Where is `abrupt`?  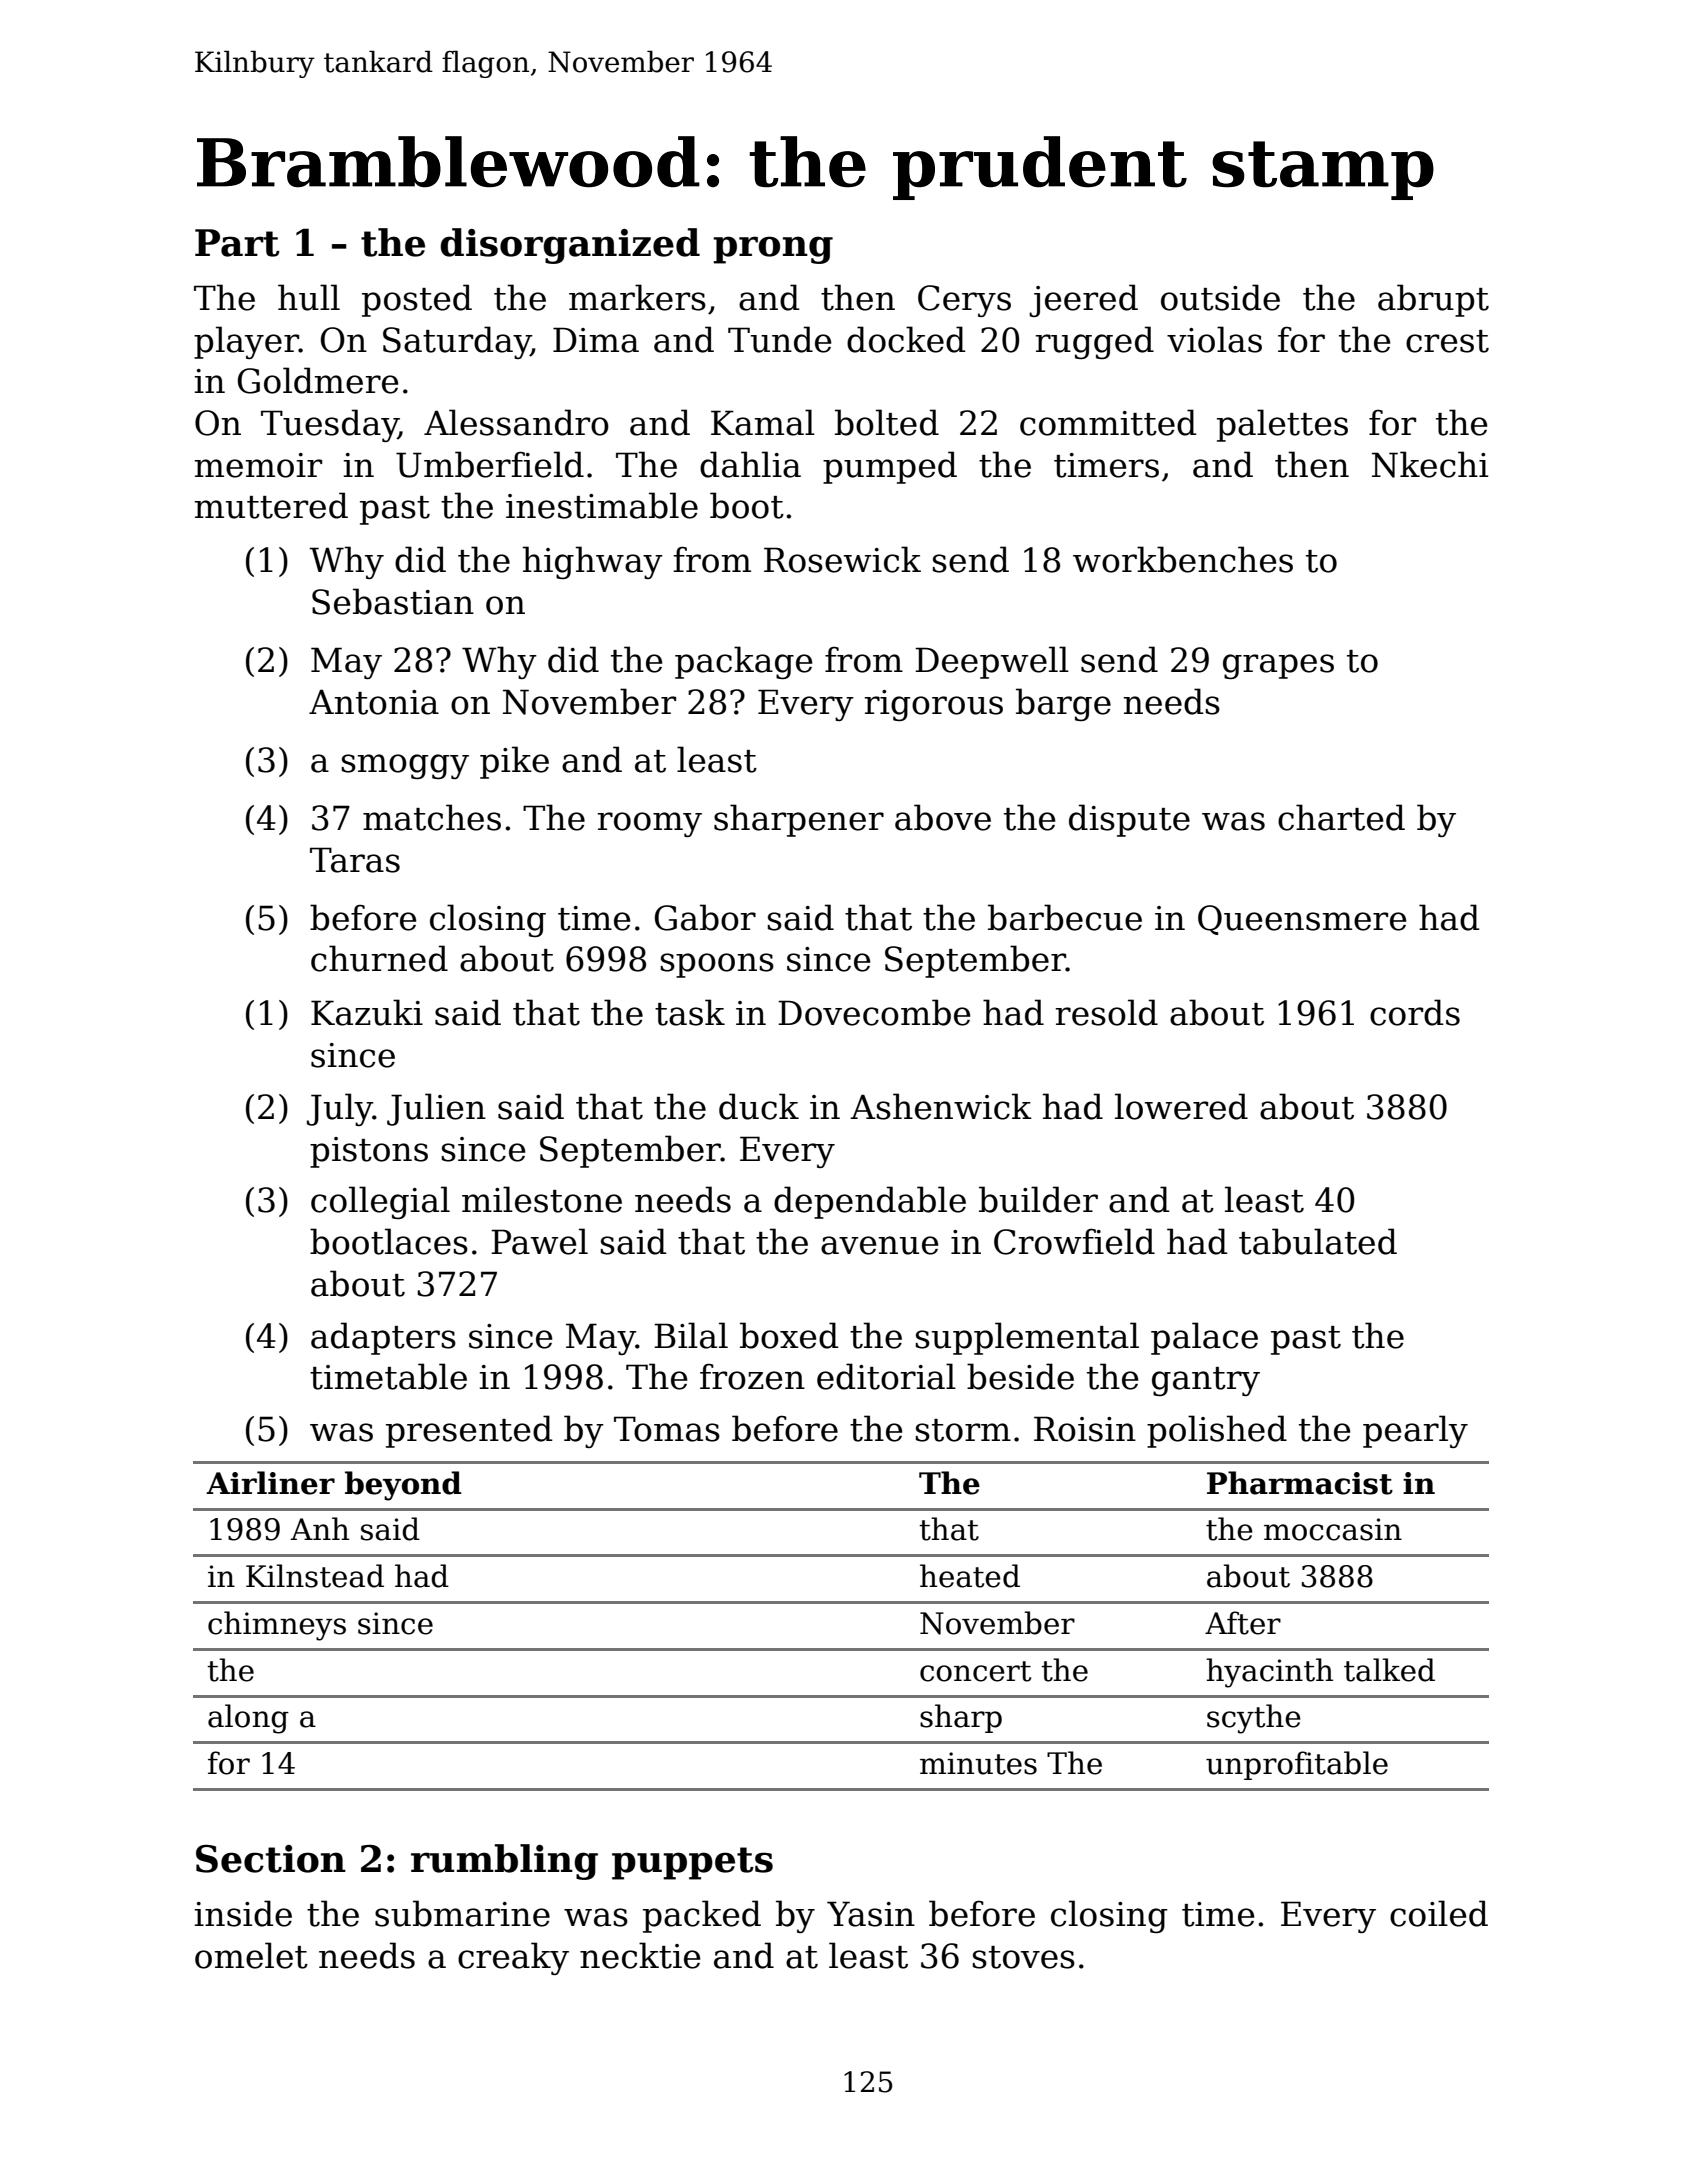 abrupt is located at coordinates (1433, 300).
